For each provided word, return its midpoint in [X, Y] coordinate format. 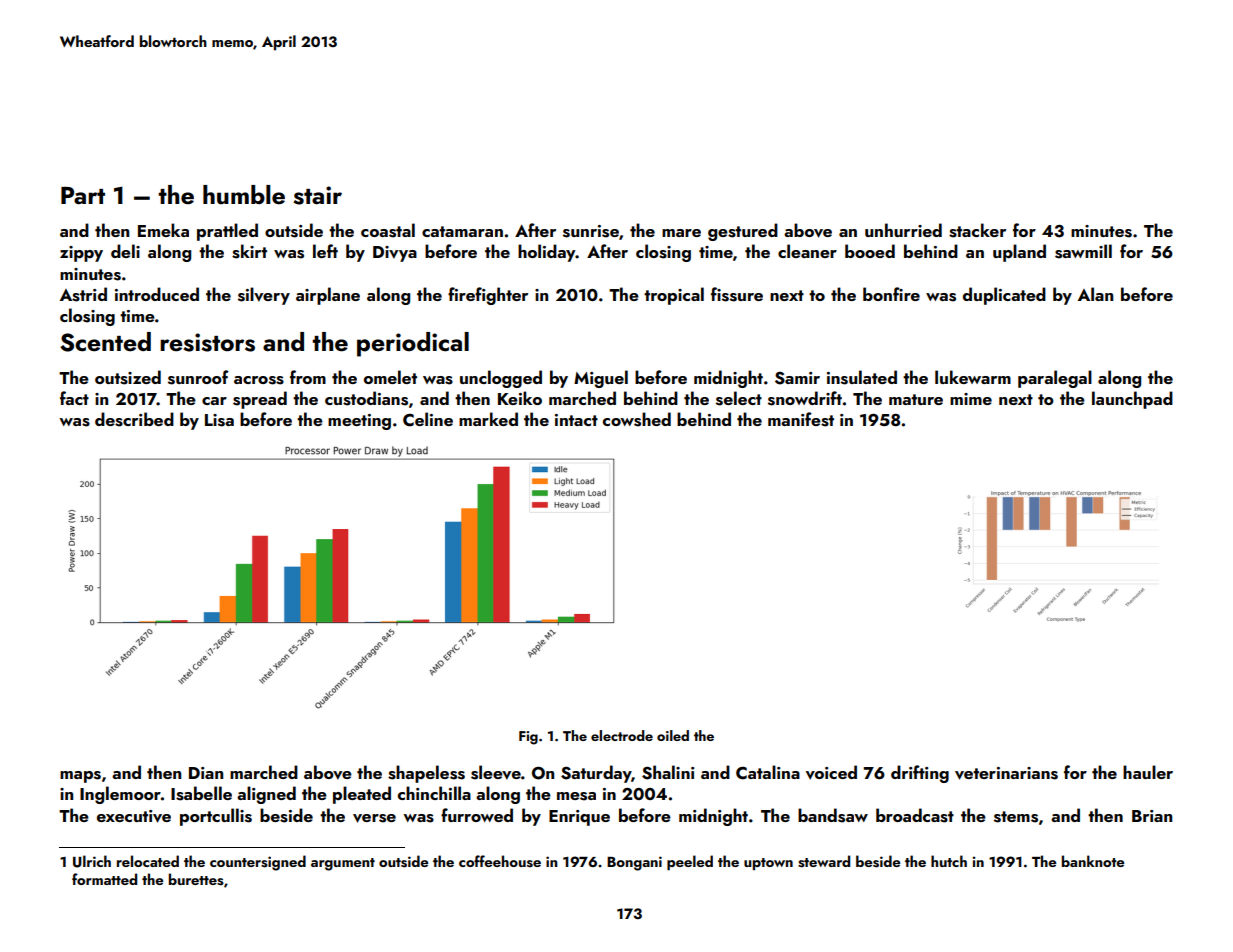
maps [80, 777]
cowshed [637, 419]
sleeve [496, 772]
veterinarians [1006, 773]
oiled [673, 735]
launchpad [1132, 400]
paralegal [1055, 379]
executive [134, 816]
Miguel [601, 379]
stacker [977, 230]
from [308, 377]
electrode [622, 735]
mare [681, 233]
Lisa [219, 420]
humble [244, 195]
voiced [831, 772]
